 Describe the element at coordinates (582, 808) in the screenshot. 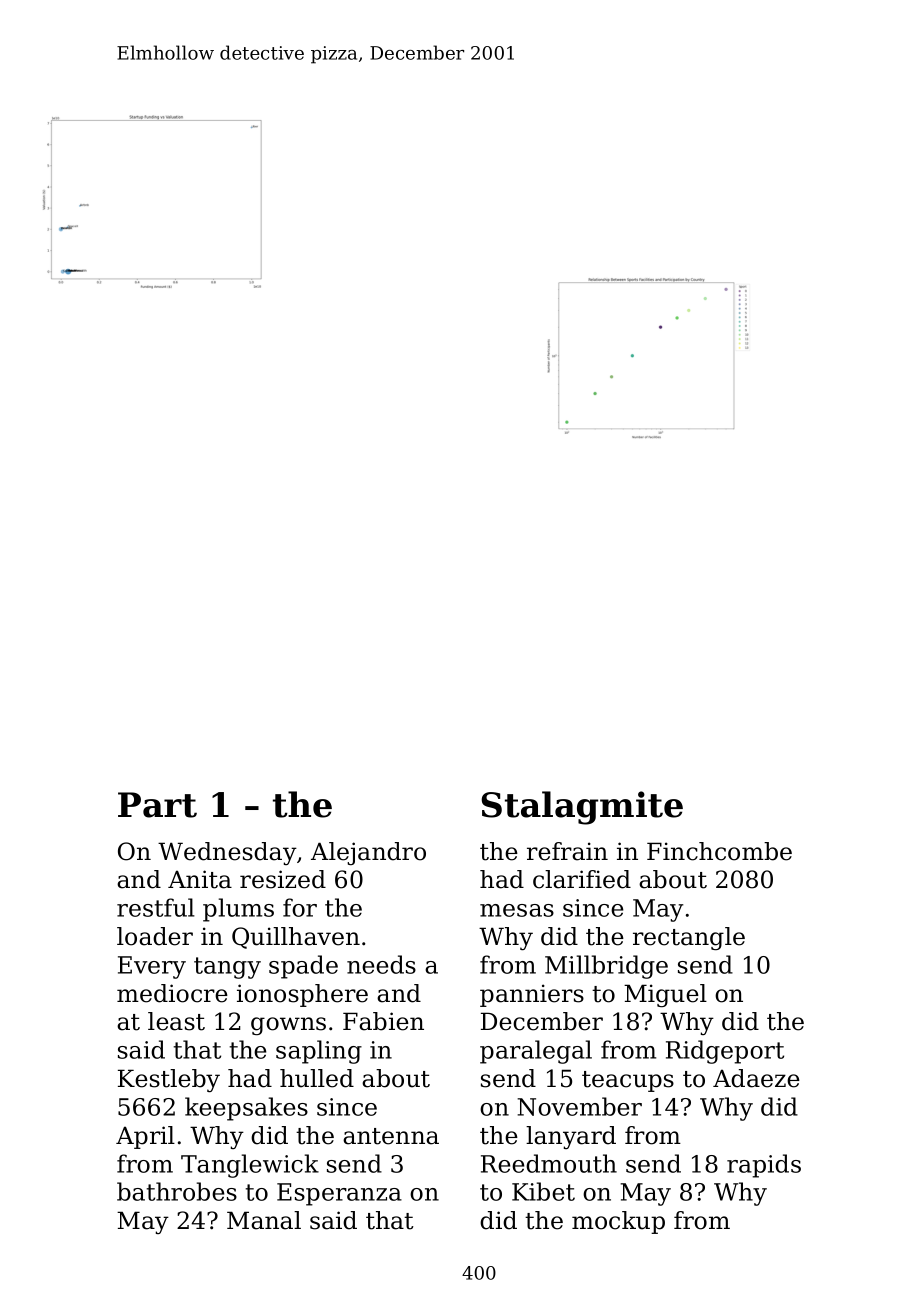

I see `Stalagmite` at that location.
